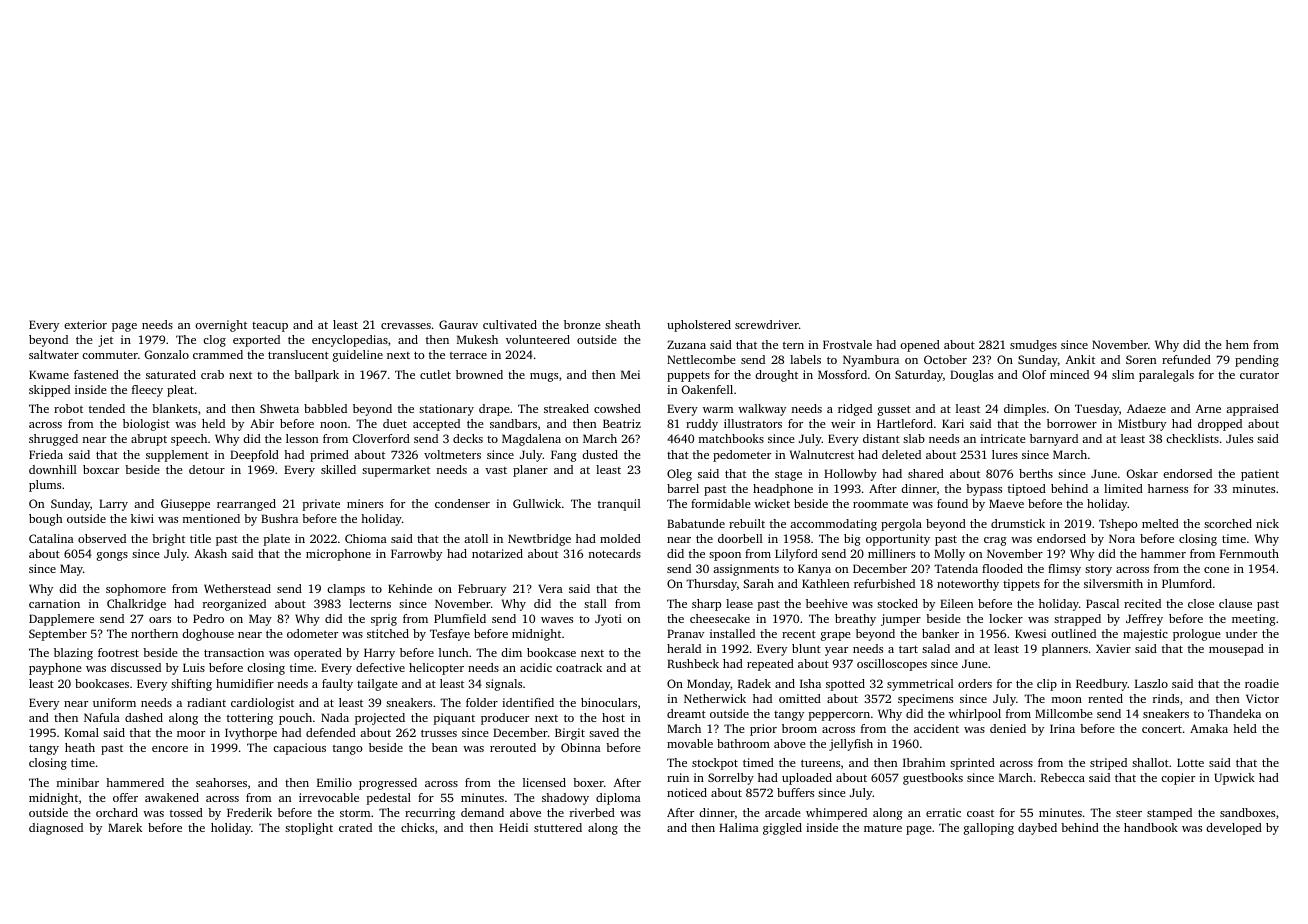  What do you see at coordinates (56, 829) in the document?
I see `diagnosed` at bounding box center [56, 829].
